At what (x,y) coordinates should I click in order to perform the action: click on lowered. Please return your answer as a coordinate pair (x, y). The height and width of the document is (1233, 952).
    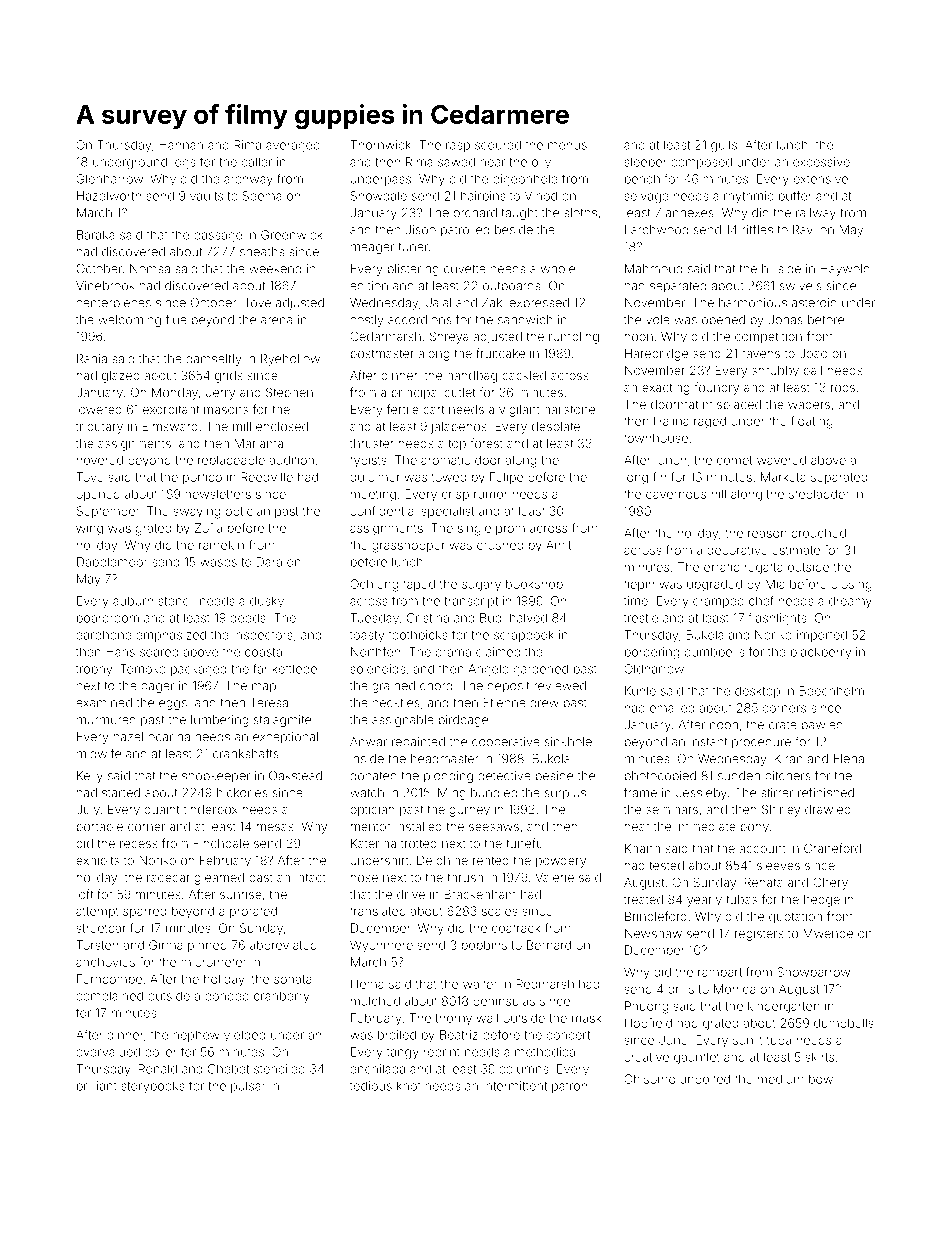
    Looking at the image, I should click on (99, 409).
